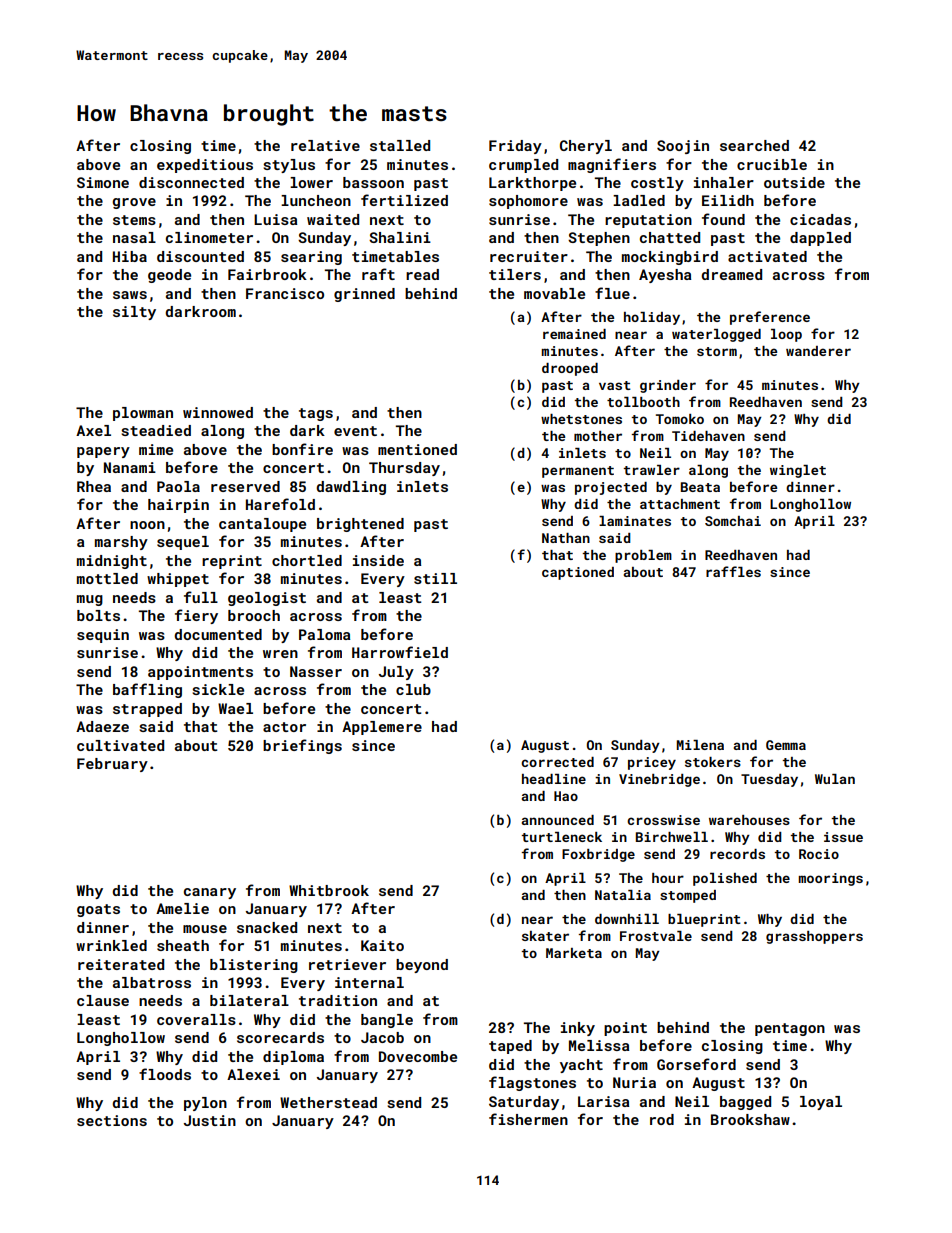 Image resolution: width=952 pixels, height=1233 pixels. I want to click on hour, so click(668, 878).
